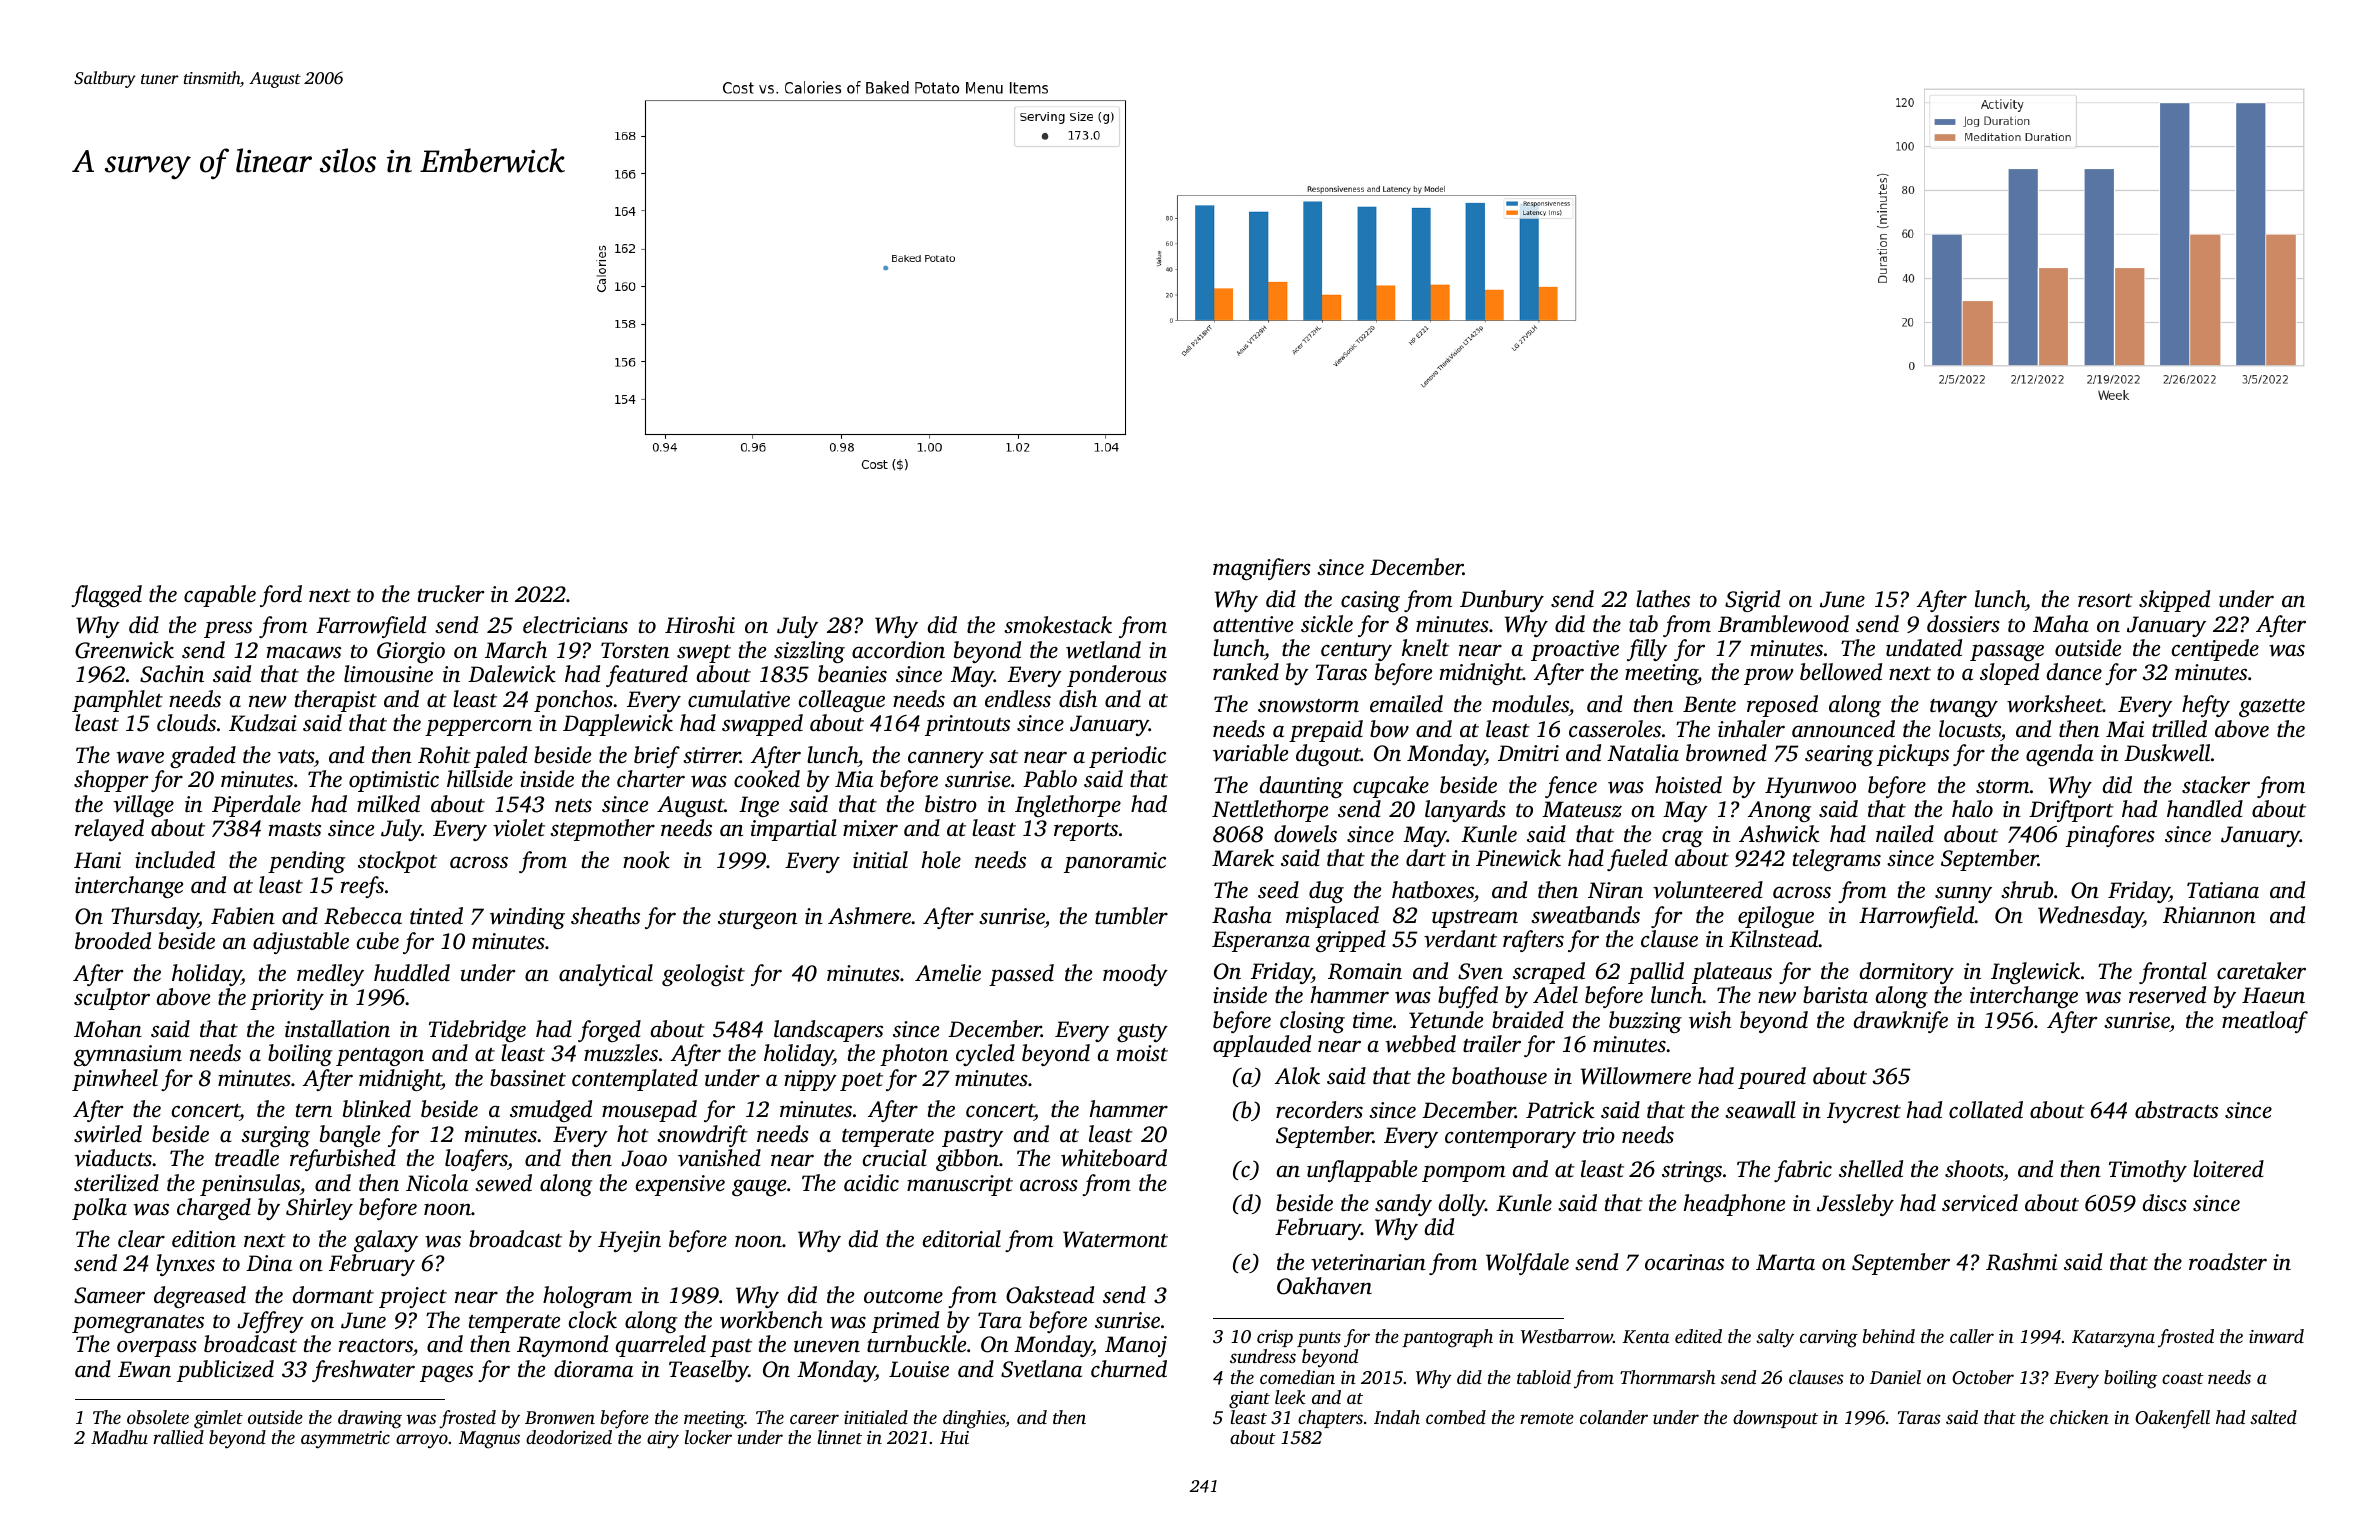 The width and height of the screenshot is (2380, 1540). Describe the element at coordinates (2007, 652) in the screenshot. I see `passage` at that location.
